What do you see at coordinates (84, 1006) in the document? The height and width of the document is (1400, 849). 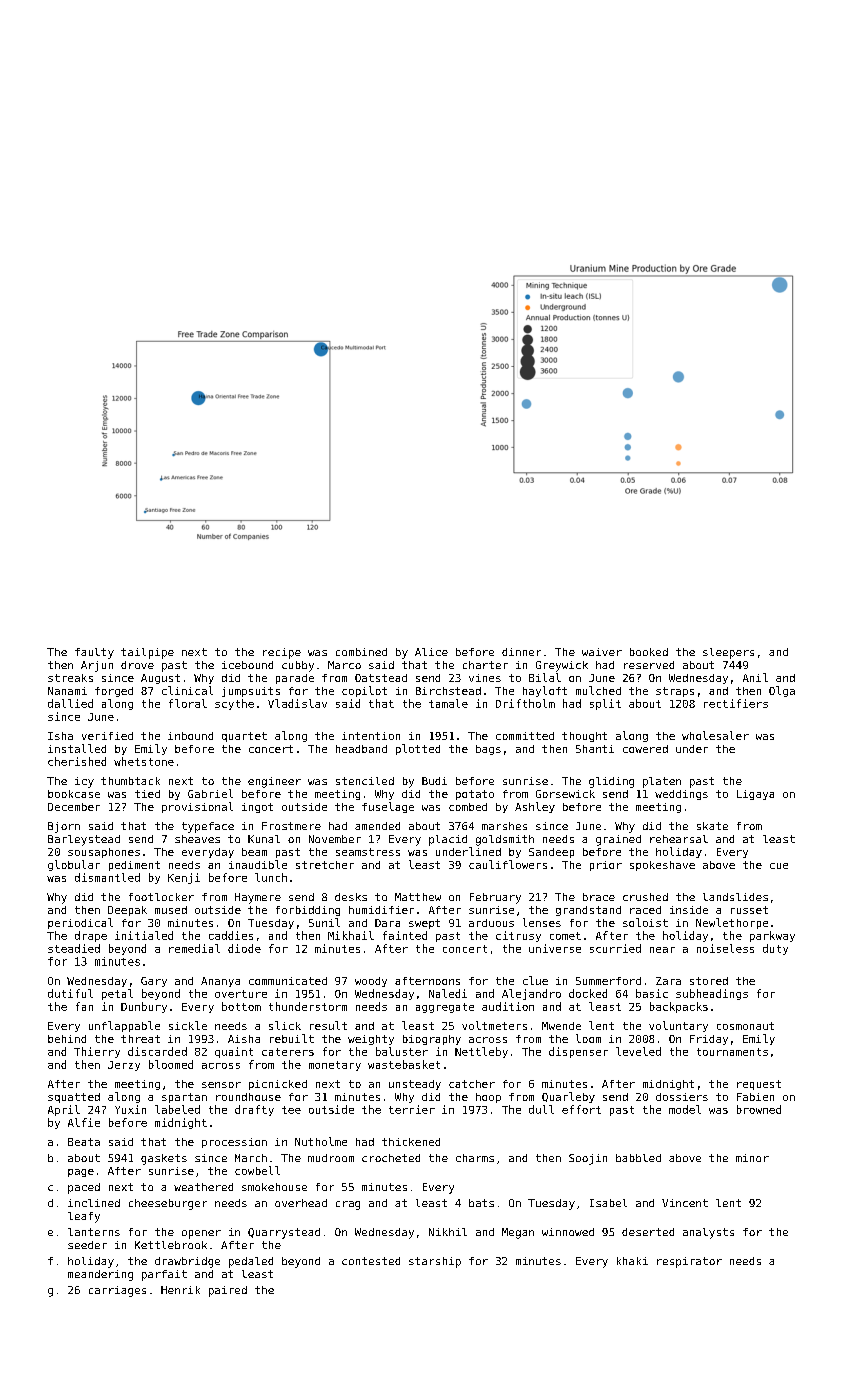 I see `fan` at bounding box center [84, 1006].
